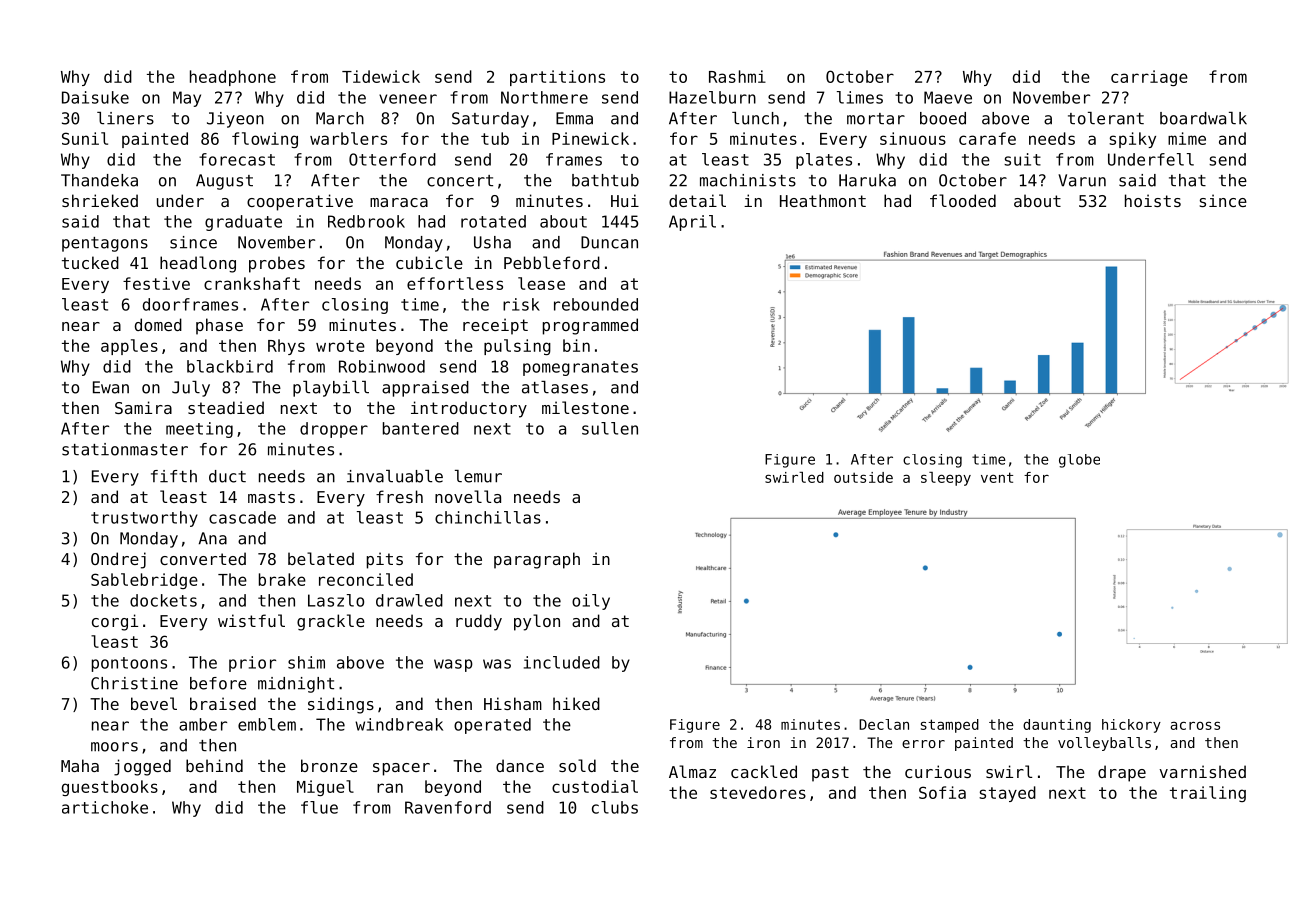  What do you see at coordinates (884, 724) in the screenshot?
I see `Declan` at bounding box center [884, 724].
